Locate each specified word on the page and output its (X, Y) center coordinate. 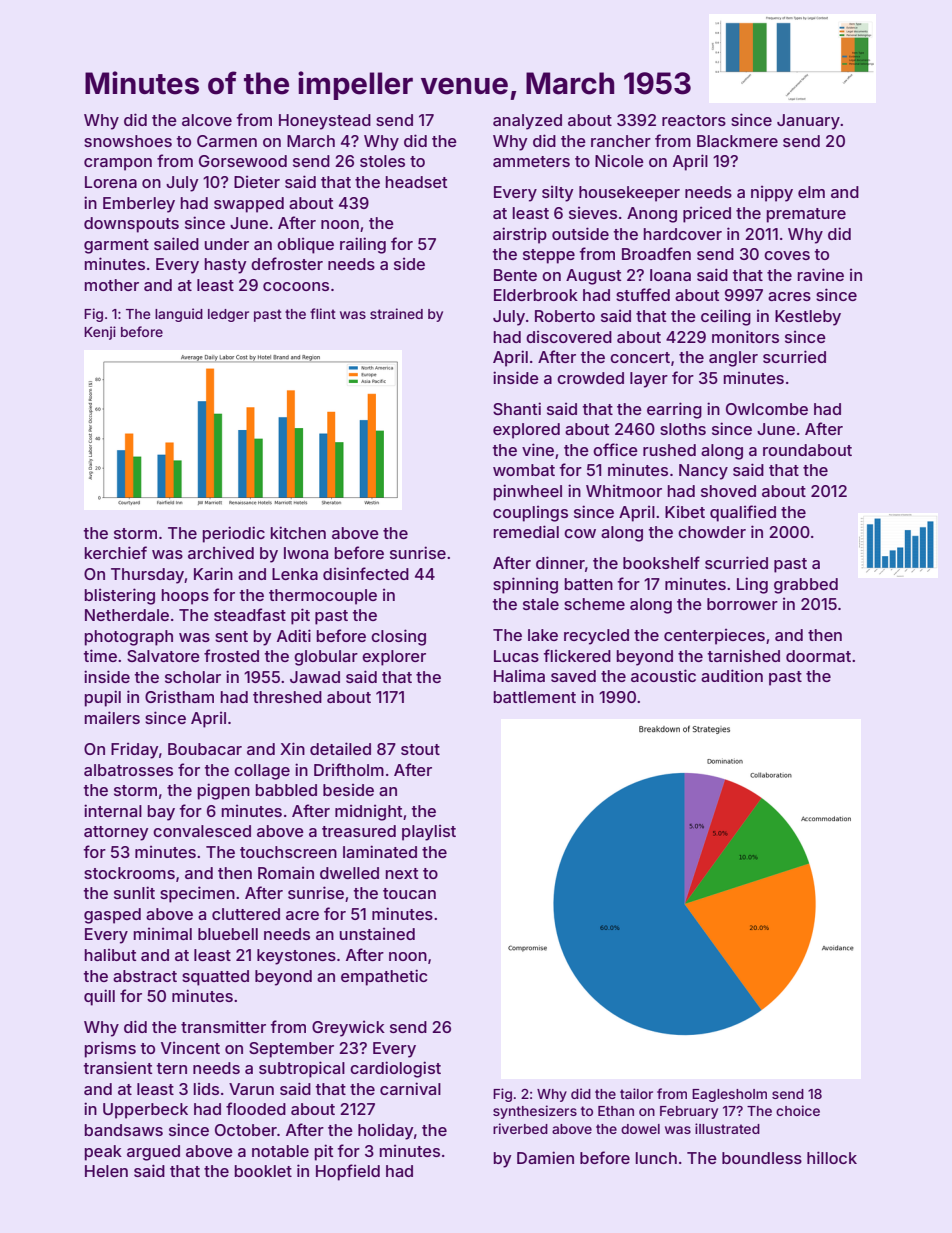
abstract (145, 976)
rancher (621, 141)
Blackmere (737, 141)
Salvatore (163, 656)
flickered (577, 655)
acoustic (663, 675)
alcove (207, 120)
